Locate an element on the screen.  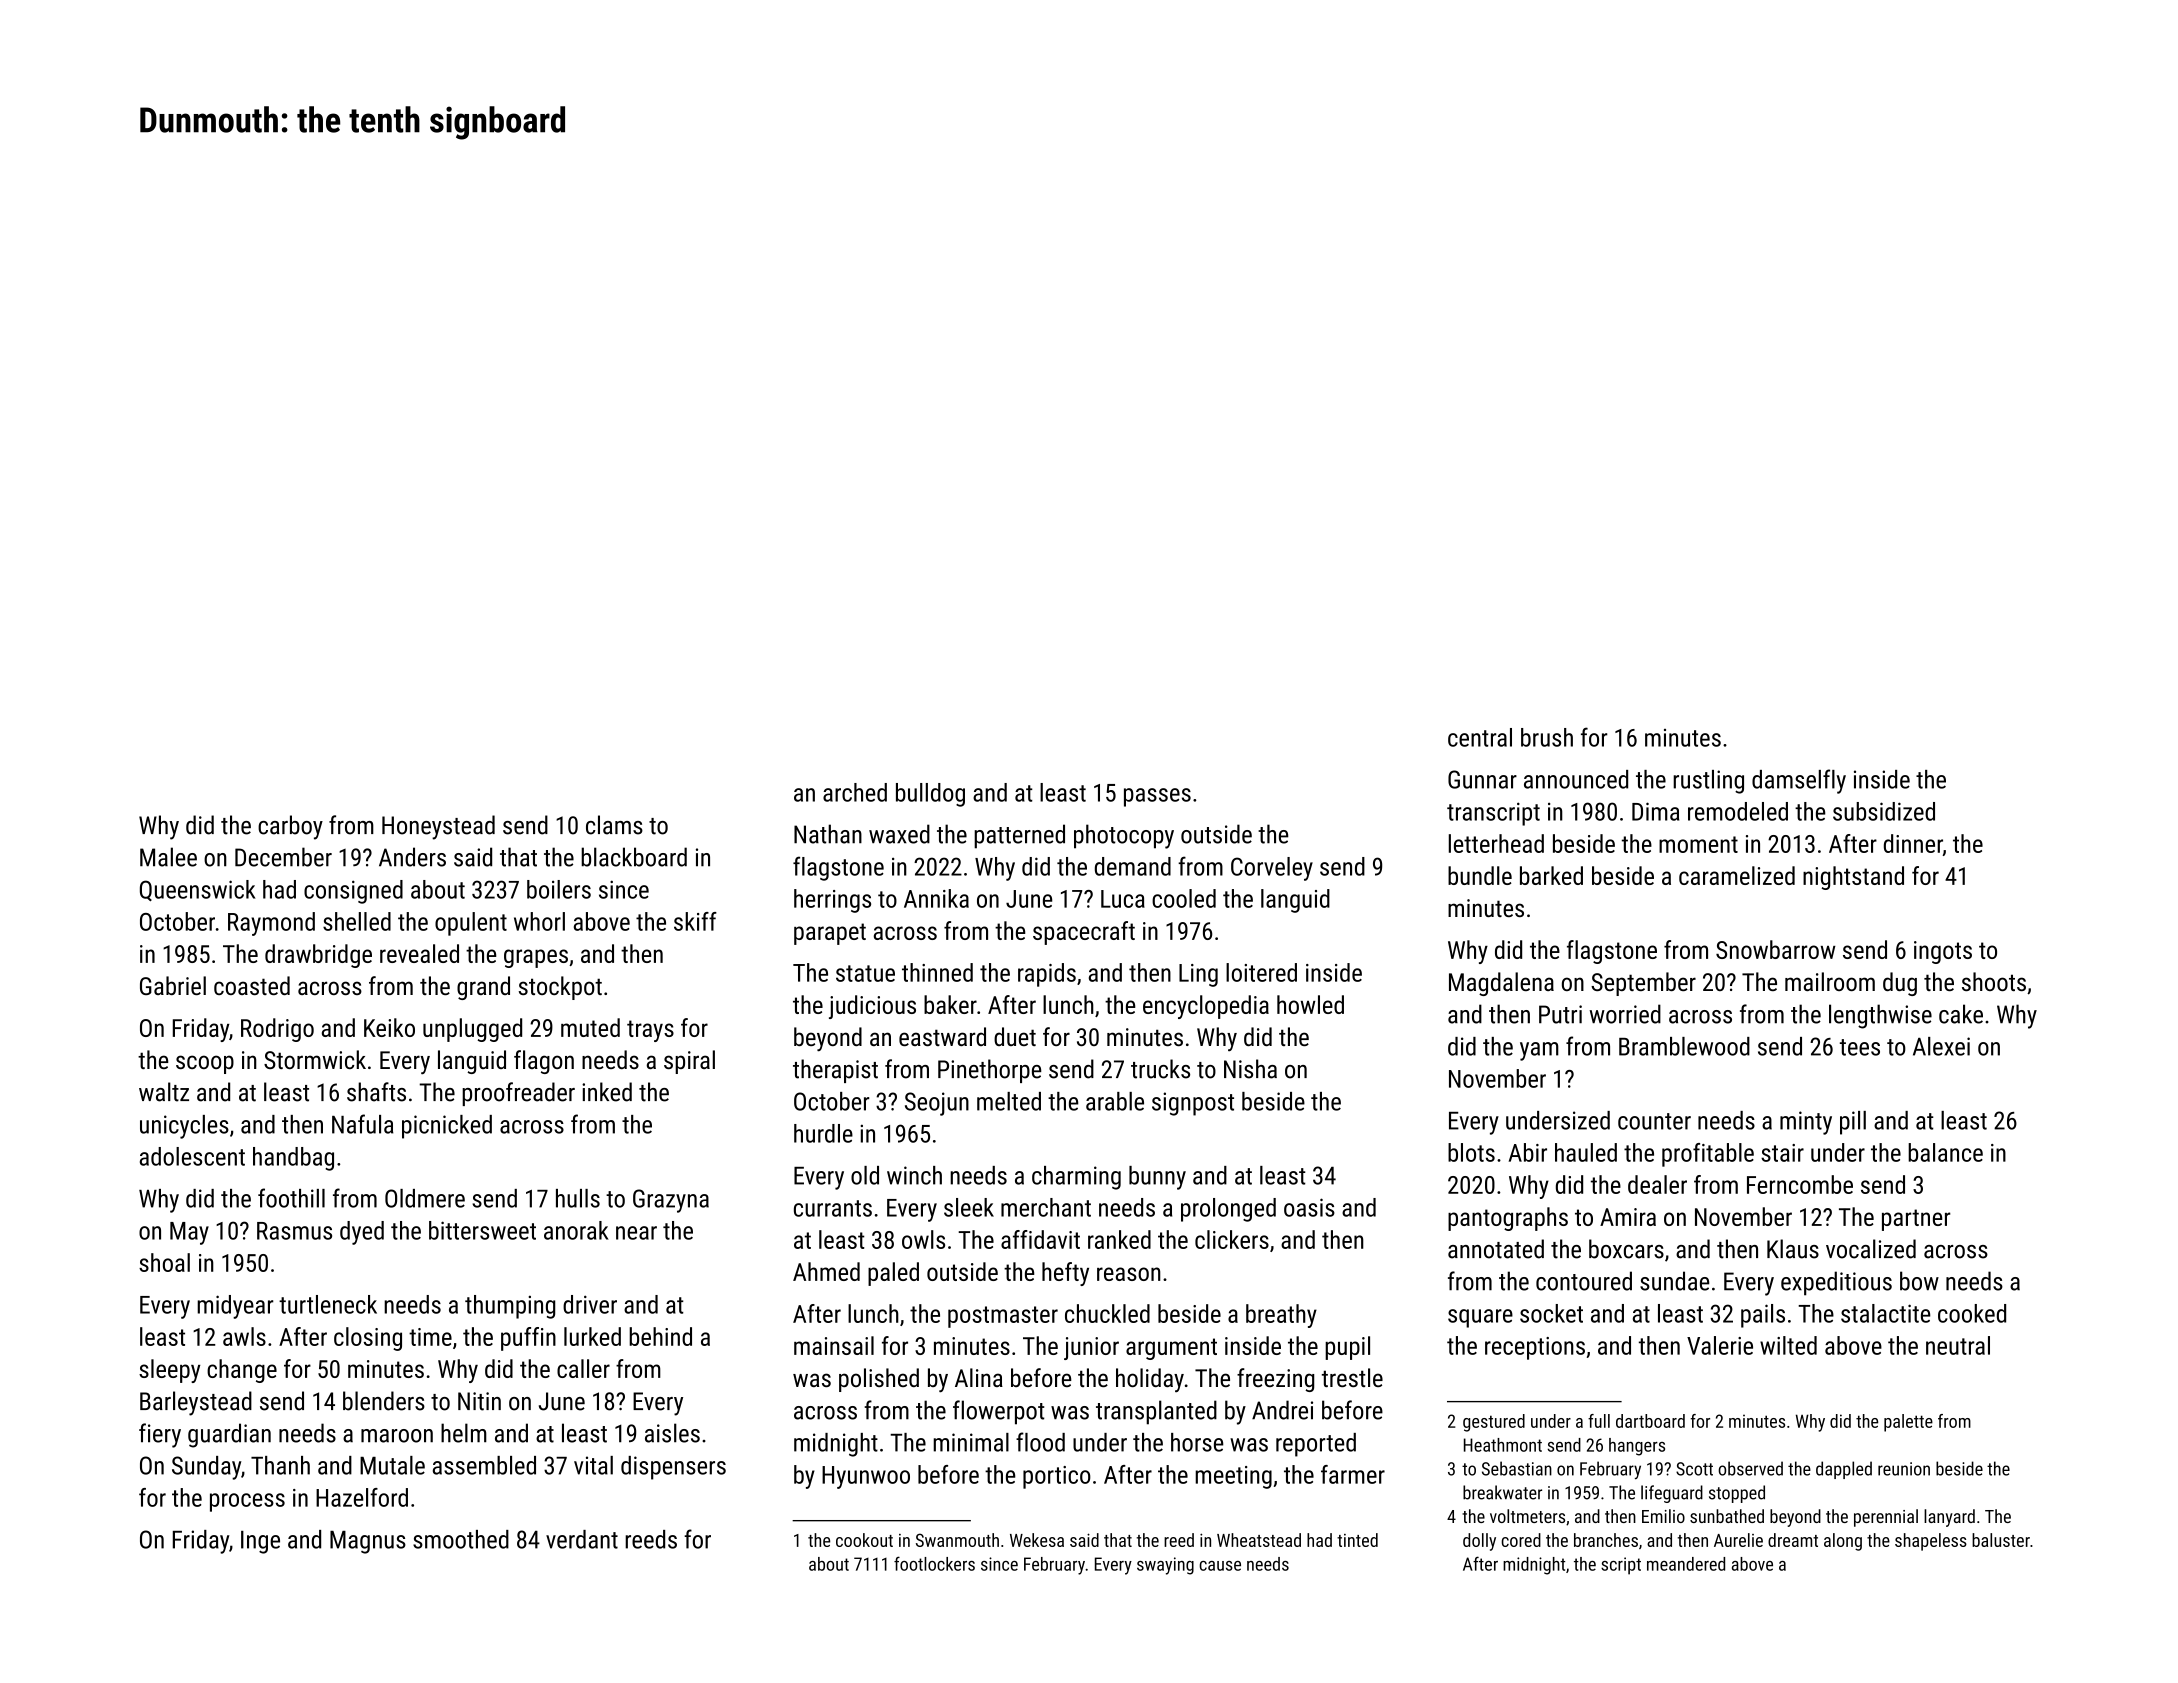
barked is located at coordinates (1551, 875).
